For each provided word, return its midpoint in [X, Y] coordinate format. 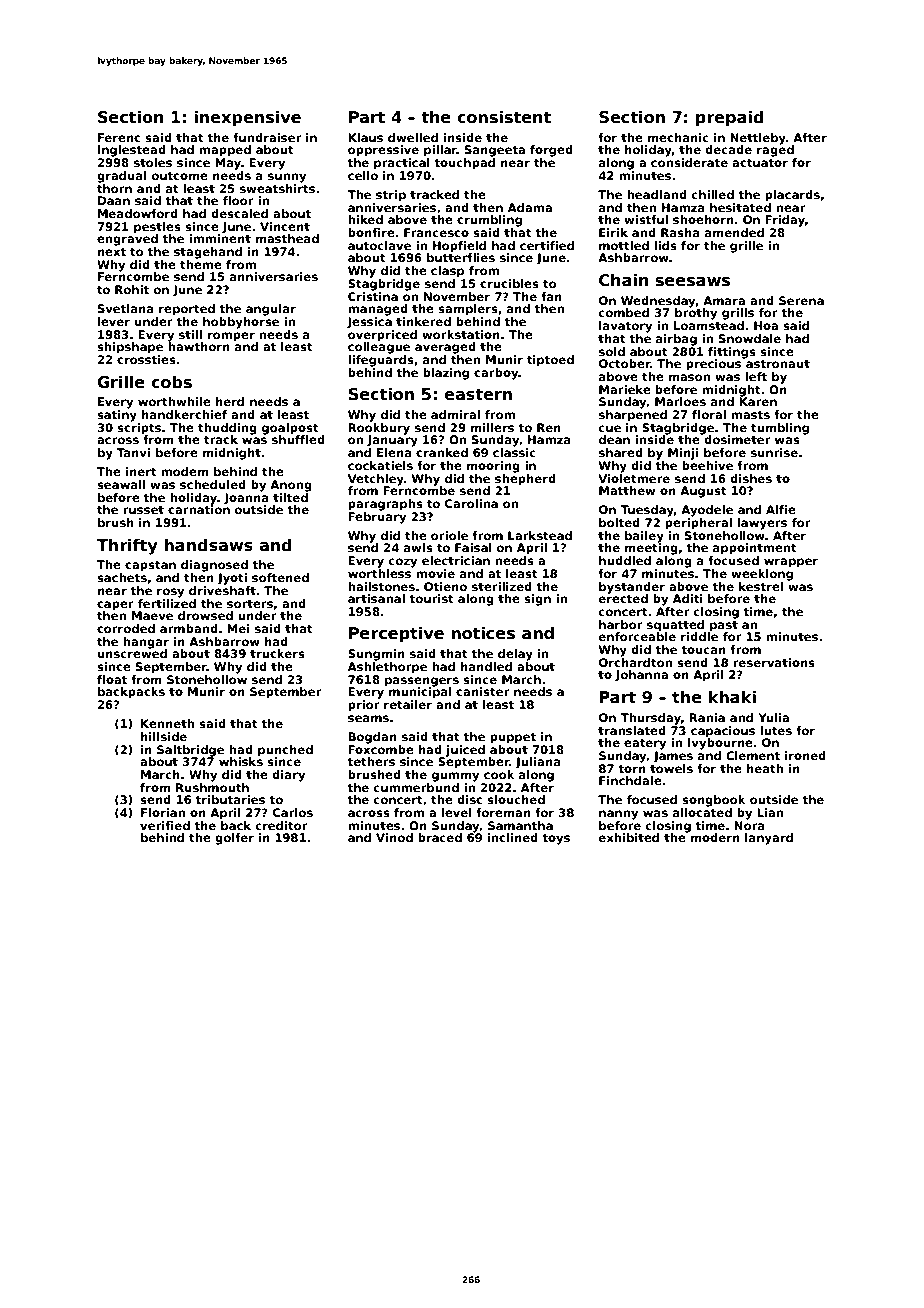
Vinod [394, 837]
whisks [241, 761]
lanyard [769, 839]
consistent [504, 117]
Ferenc [119, 137]
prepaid [730, 118]
